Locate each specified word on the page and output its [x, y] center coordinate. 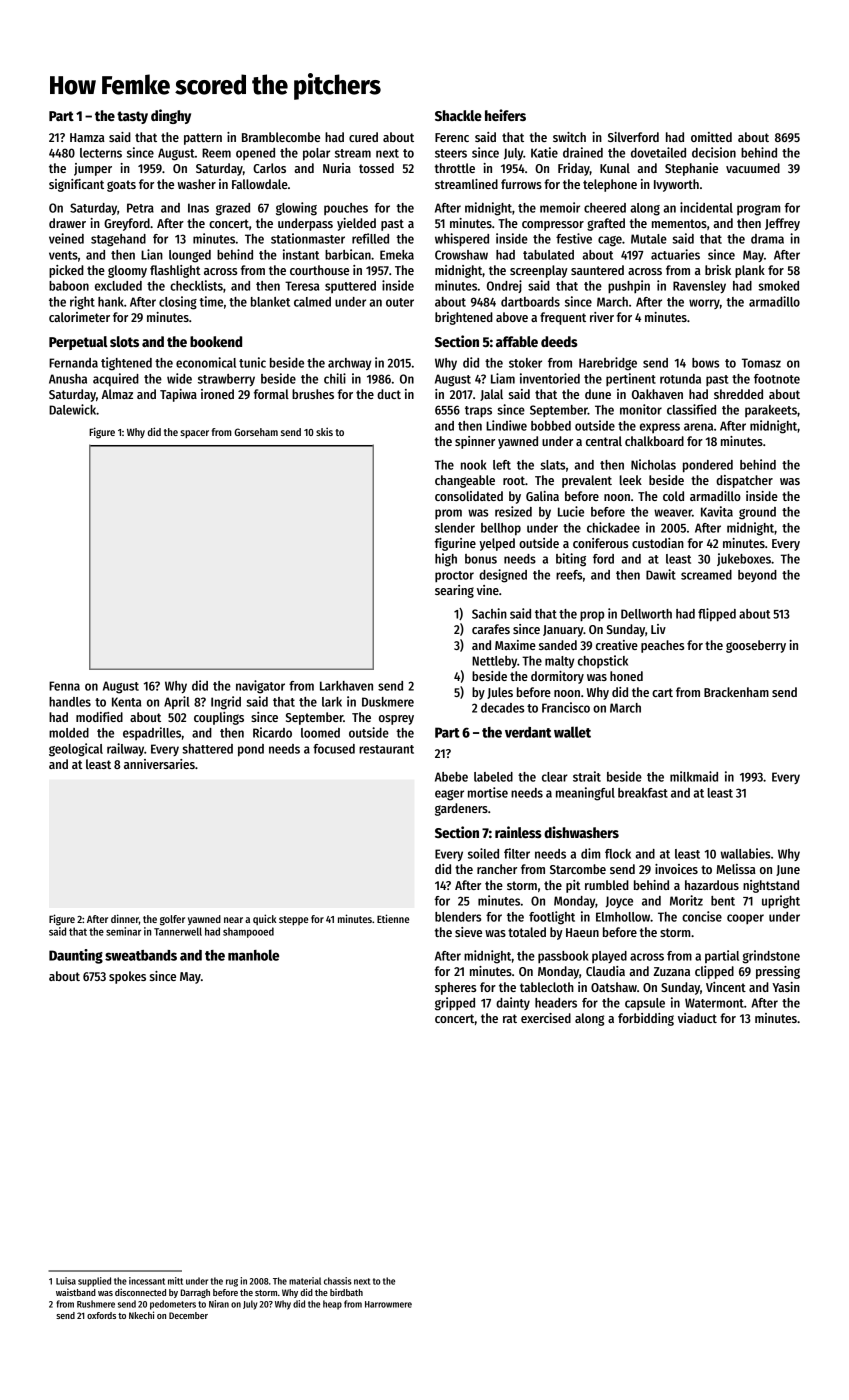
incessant [147, 1281]
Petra [140, 208]
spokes [127, 977]
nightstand [771, 886]
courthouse [319, 270]
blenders [458, 917]
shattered [207, 749]
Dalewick [72, 409]
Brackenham [736, 692]
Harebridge [608, 364]
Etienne [393, 918]
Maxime [515, 645]
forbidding [646, 1019]
